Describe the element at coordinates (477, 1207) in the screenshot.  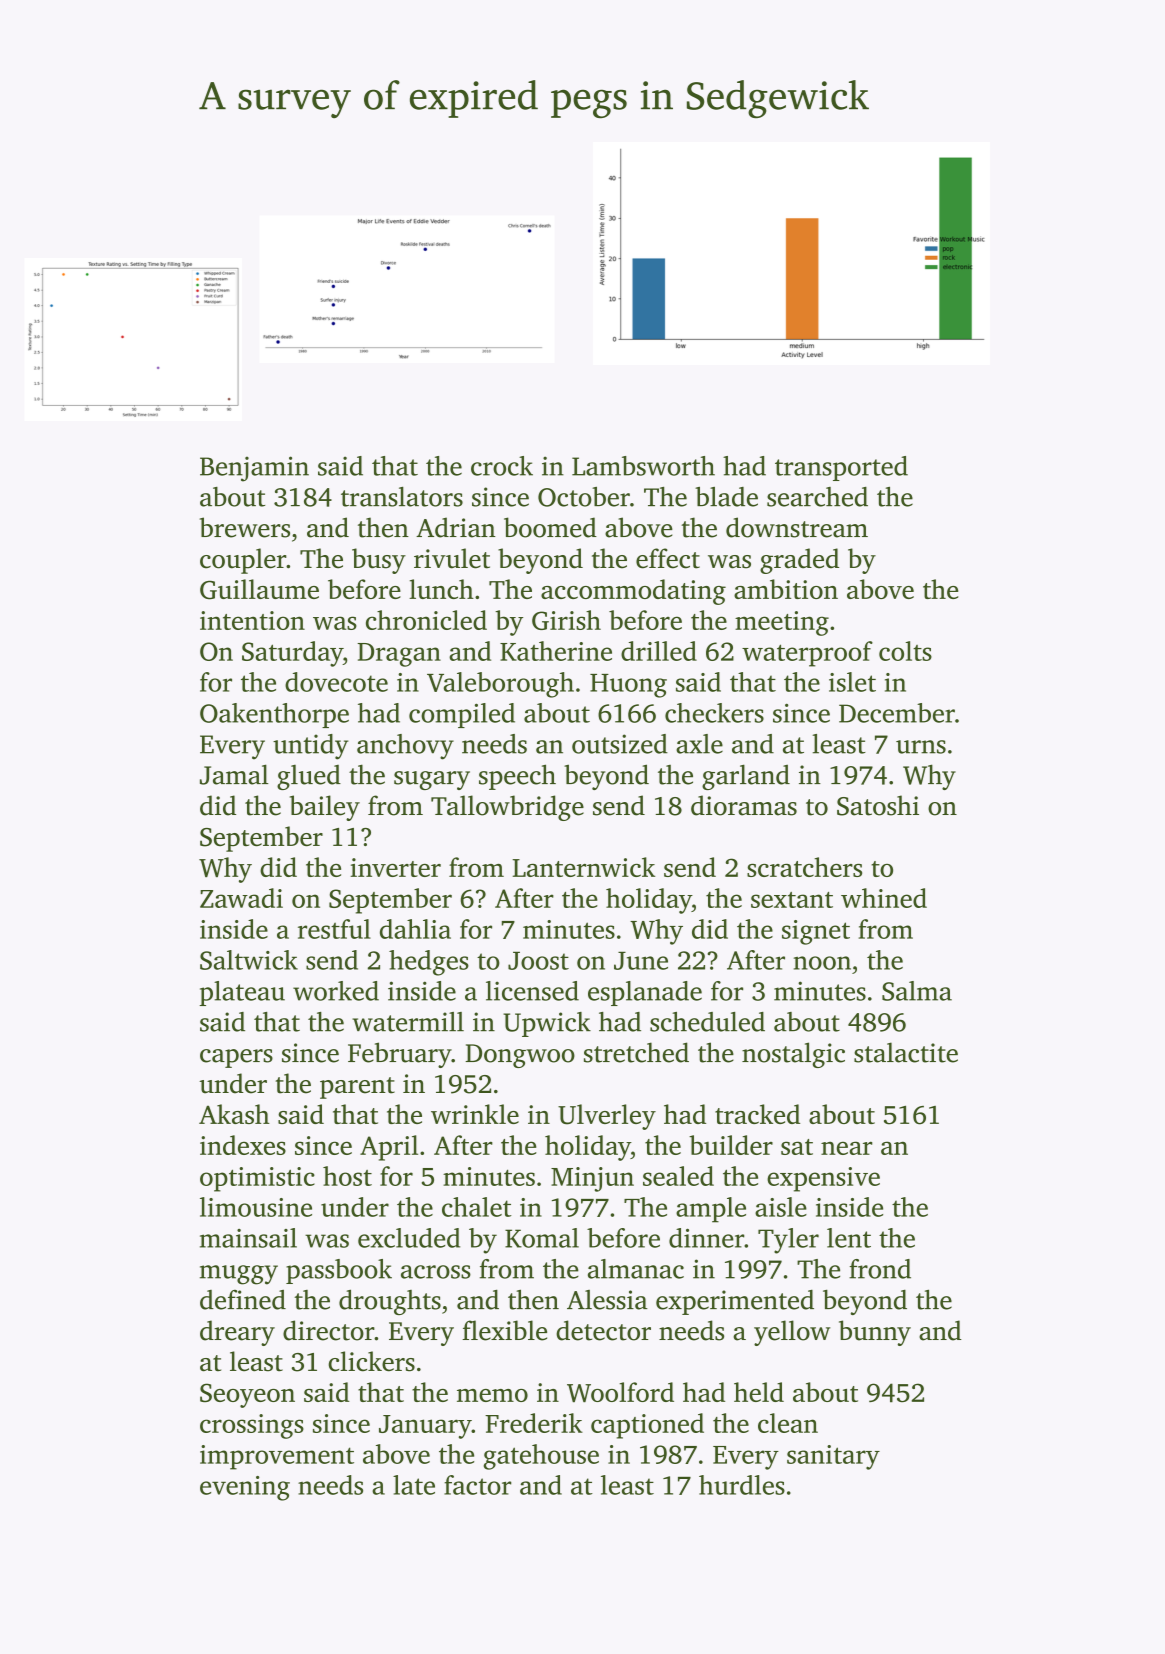
I see `chalet` at that location.
